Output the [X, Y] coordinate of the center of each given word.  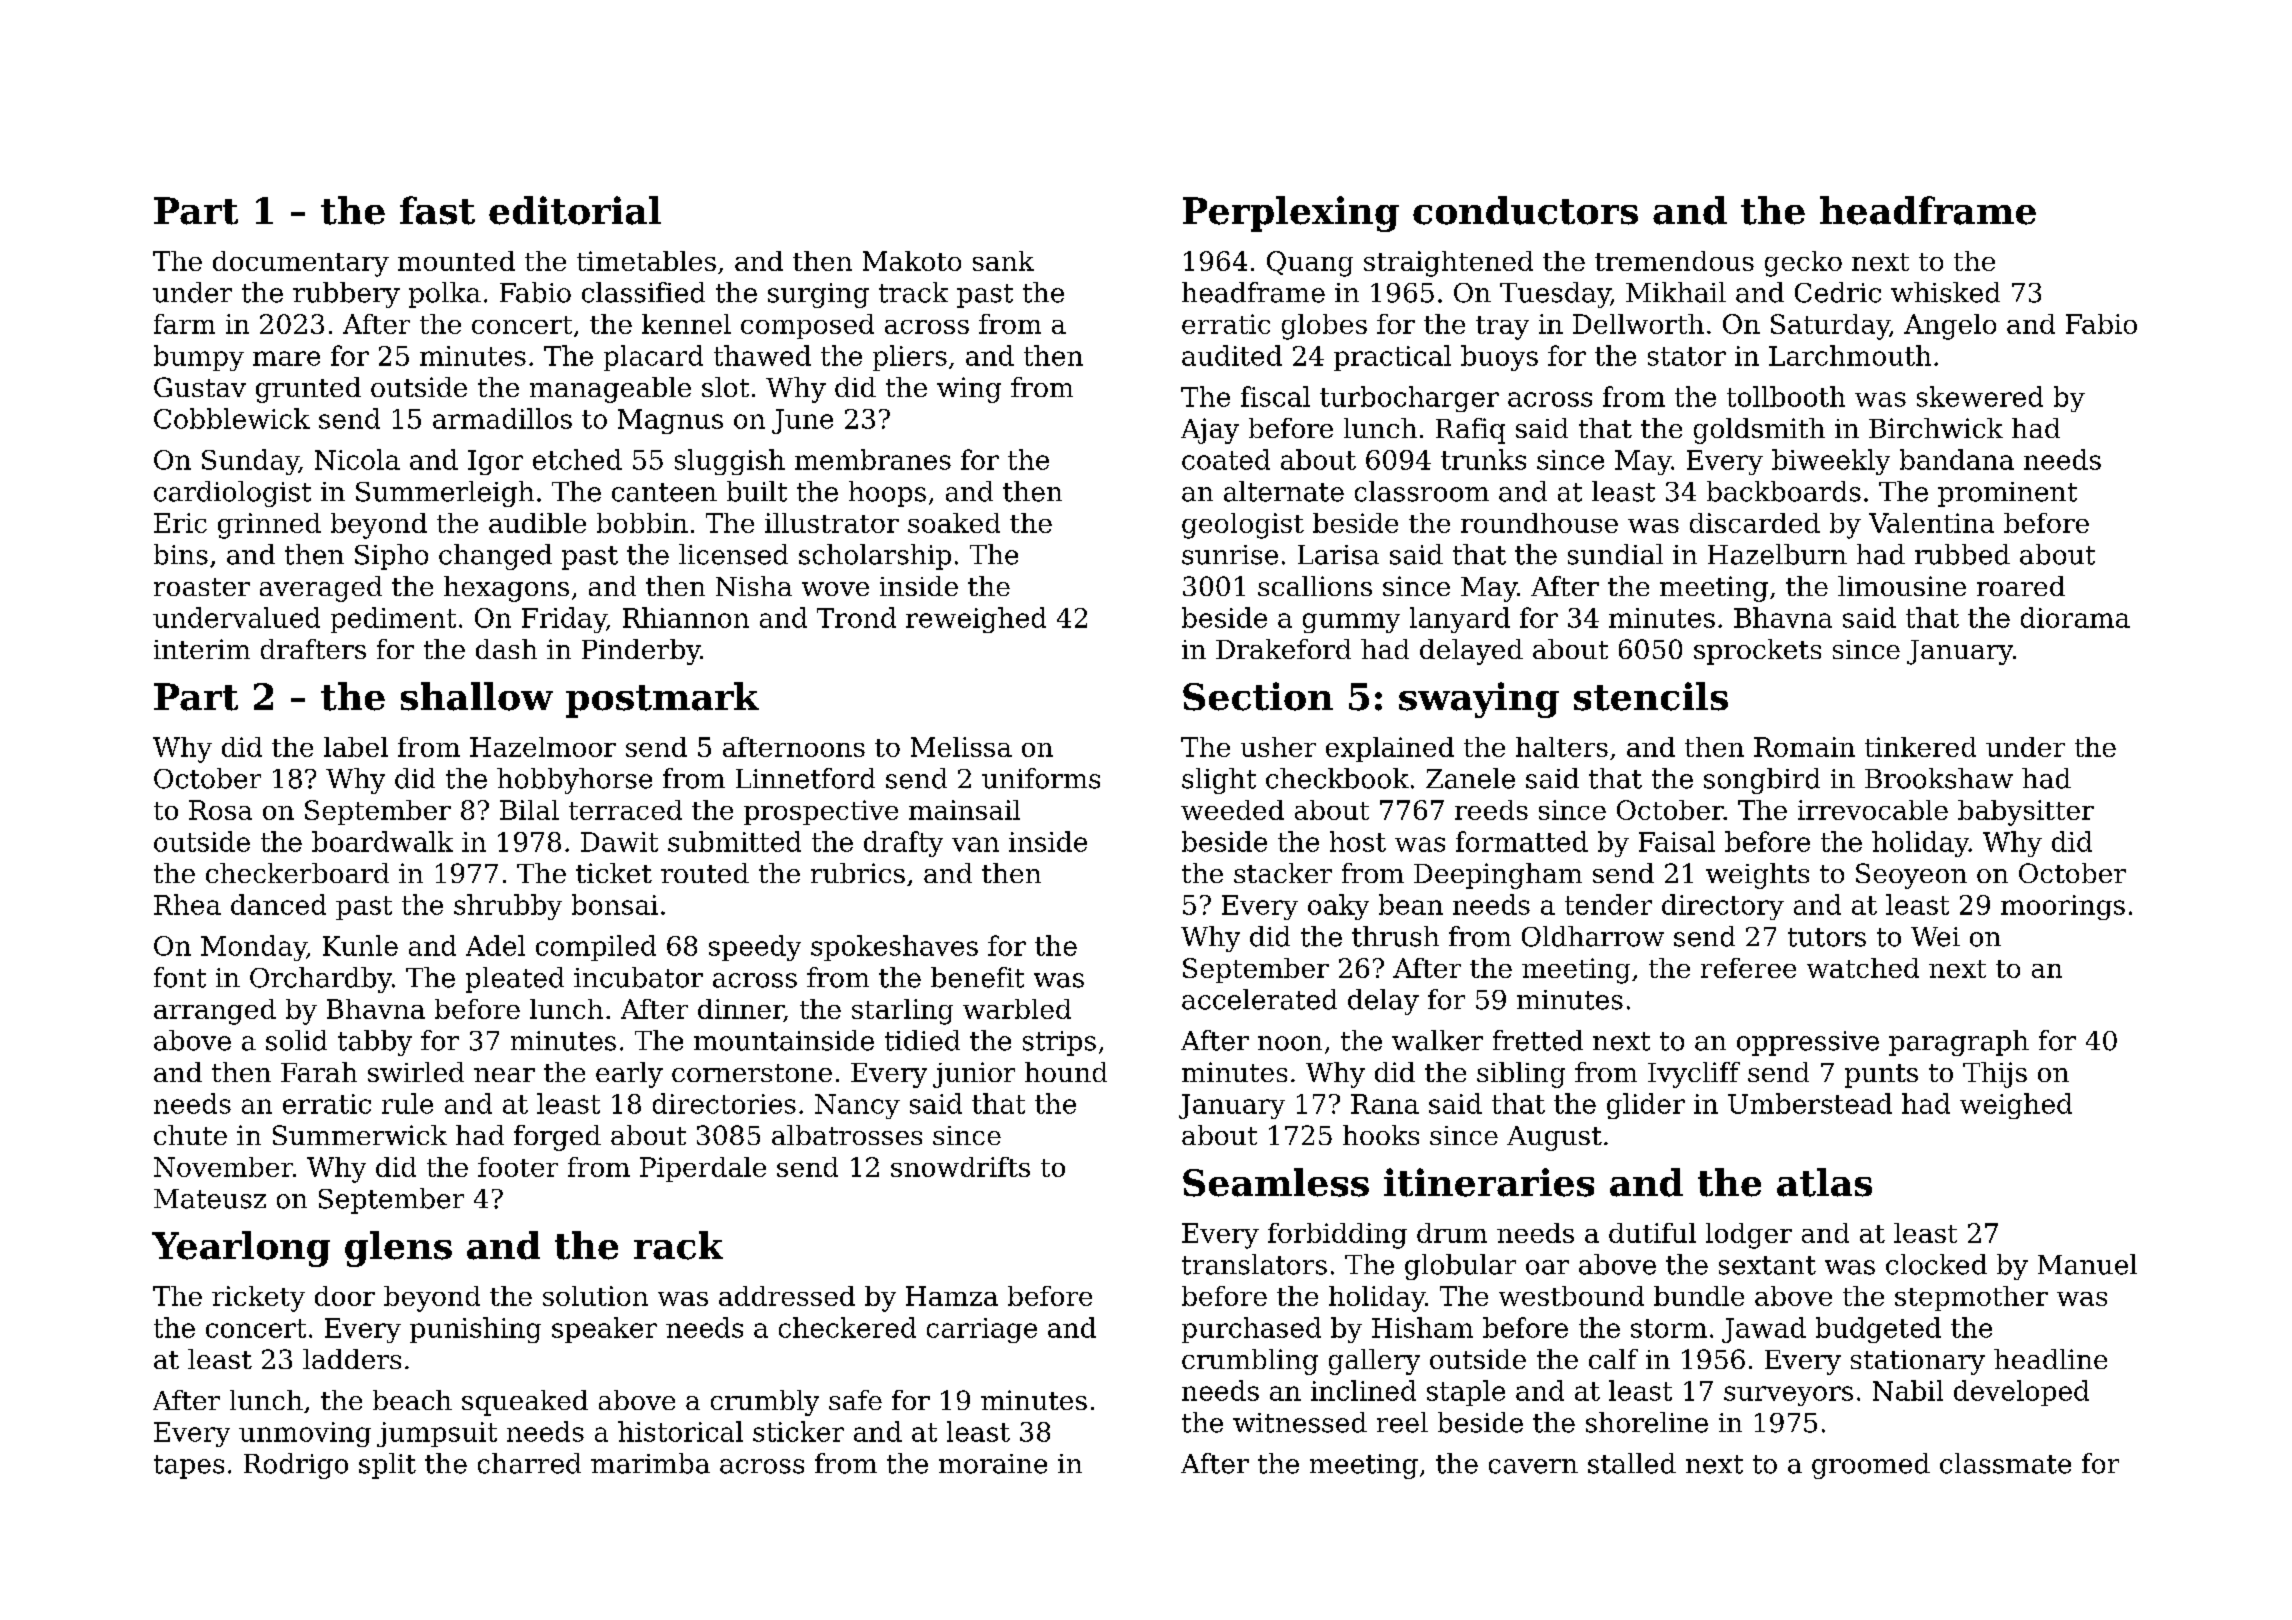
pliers [910, 358]
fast [437, 210]
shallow [477, 696]
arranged [215, 1012]
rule [407, 1103]
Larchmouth [1850, 355]
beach [412, 1400]
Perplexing [1291, 214]
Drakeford [1283, 649]
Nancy [857, 1106]
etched [577, 459]
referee [1748, 968]
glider [1646, 1106]
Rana [1385, 1104]
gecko [1803, 264]
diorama [2075, 617]
